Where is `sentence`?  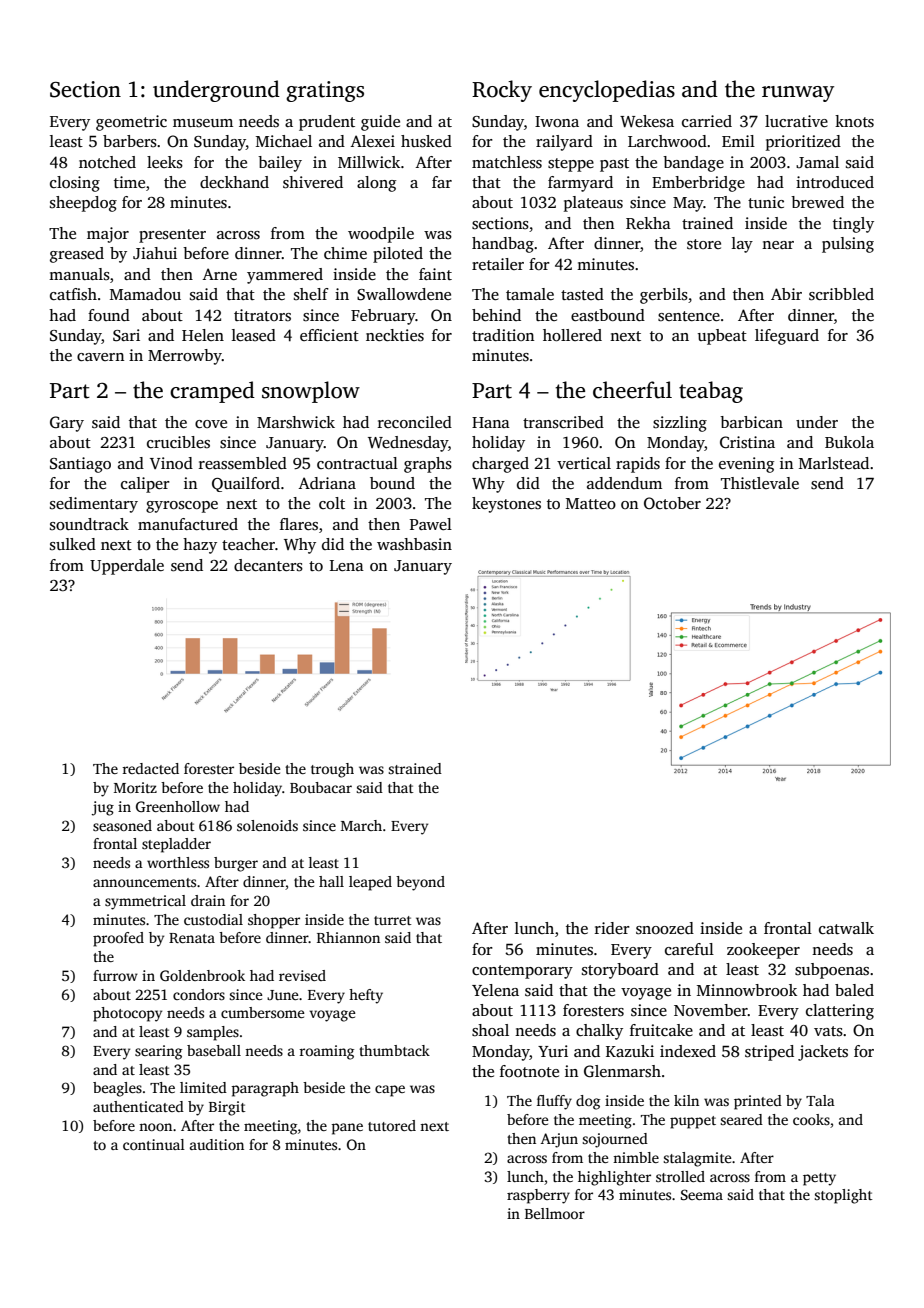
sentence is located at coordinates (689, 316).
